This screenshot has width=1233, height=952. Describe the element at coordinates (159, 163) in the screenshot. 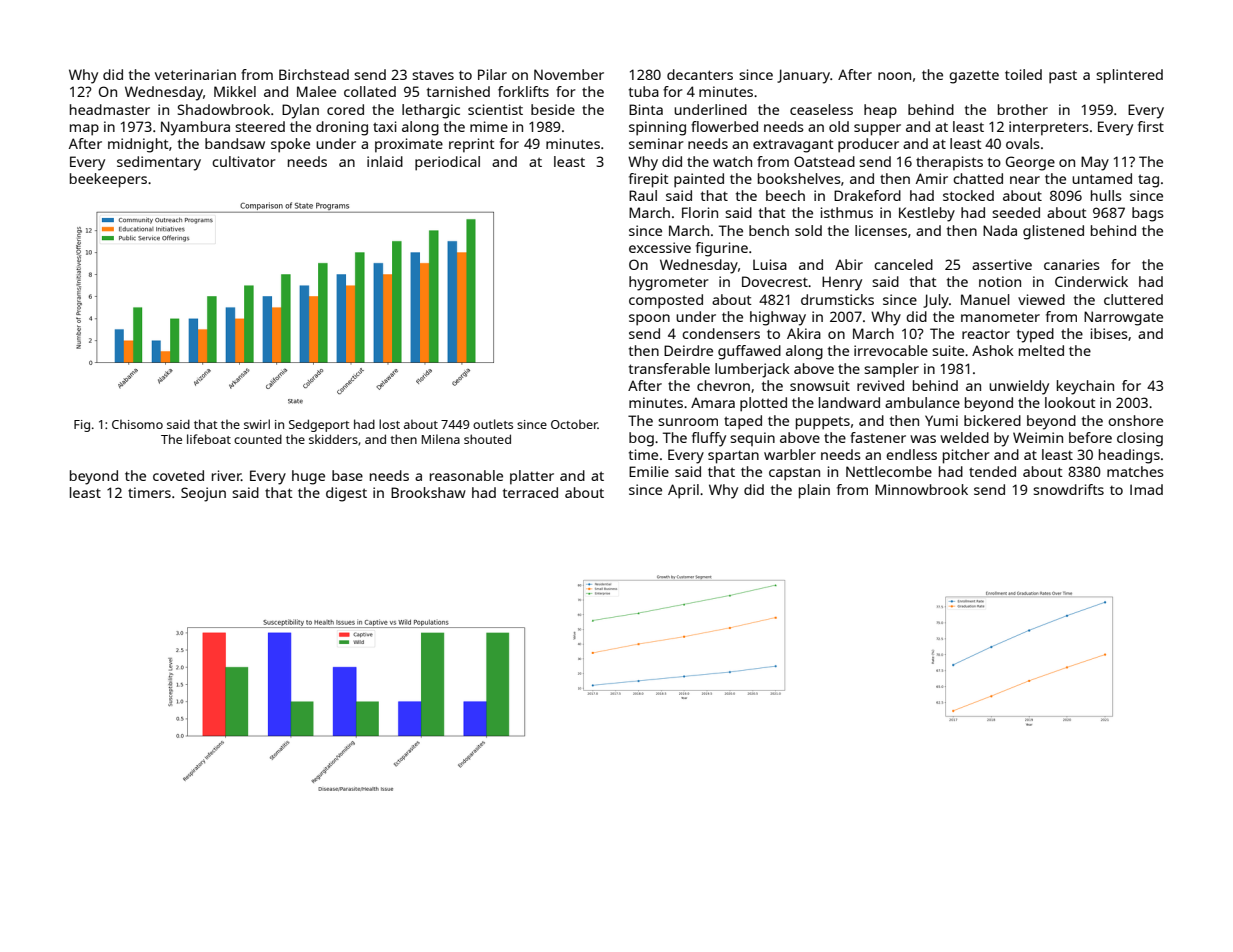

I see `sedimentary` at that location.
